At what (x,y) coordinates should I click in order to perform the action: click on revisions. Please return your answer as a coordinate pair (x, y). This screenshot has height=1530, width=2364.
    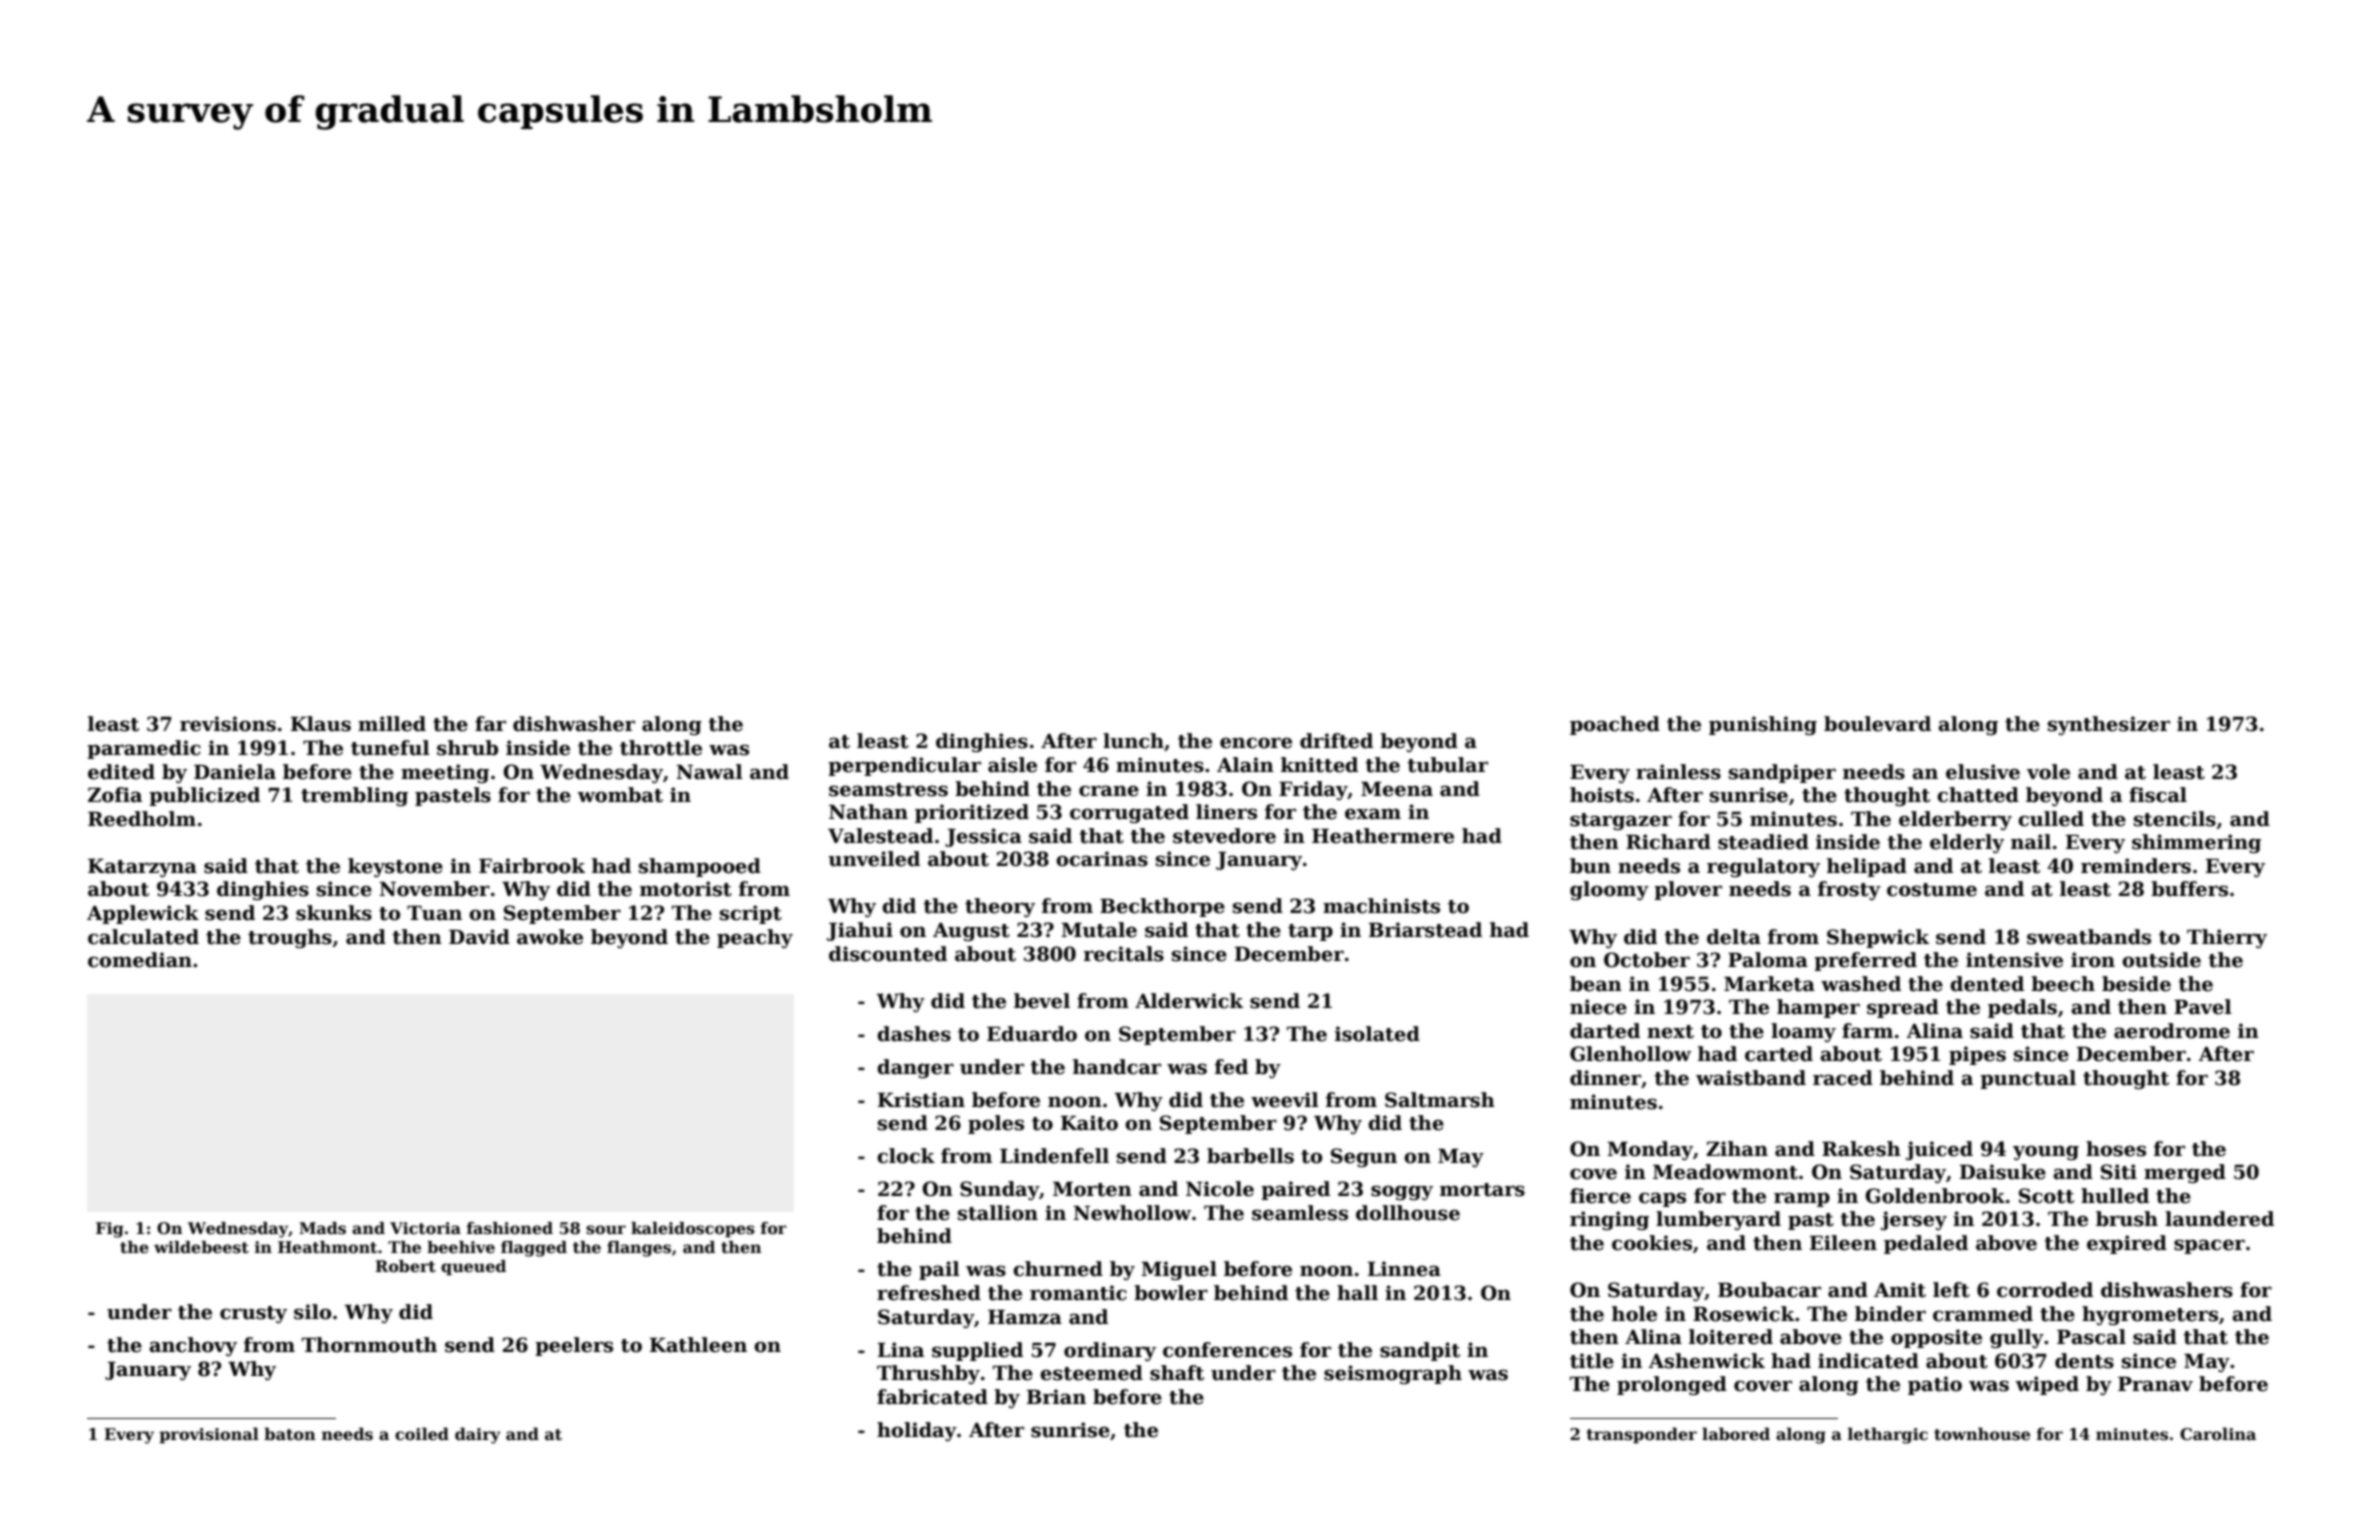
    Looking at the image, I should click on (228, 724).
